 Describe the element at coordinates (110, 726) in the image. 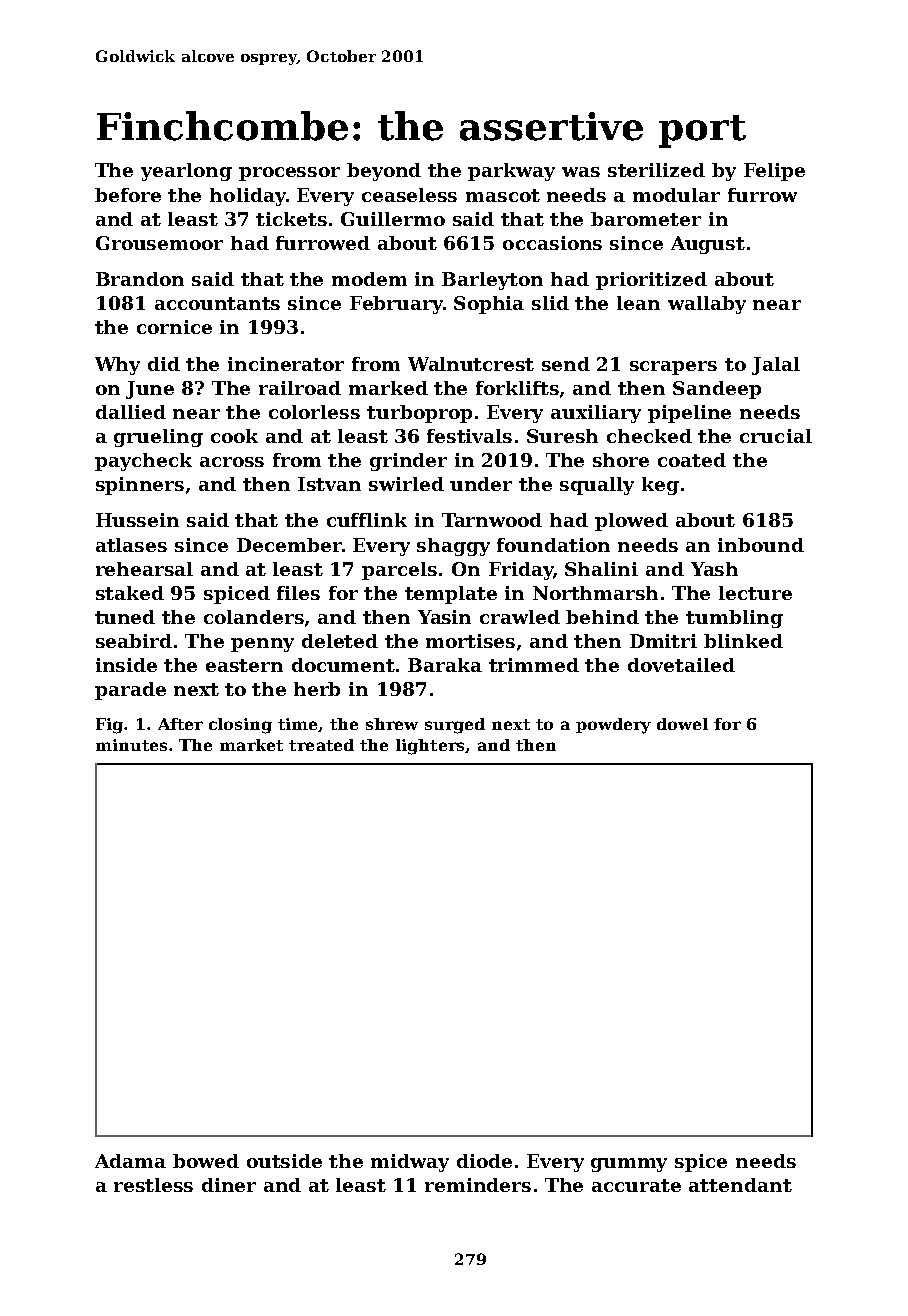

I see `Fig` at that location.
